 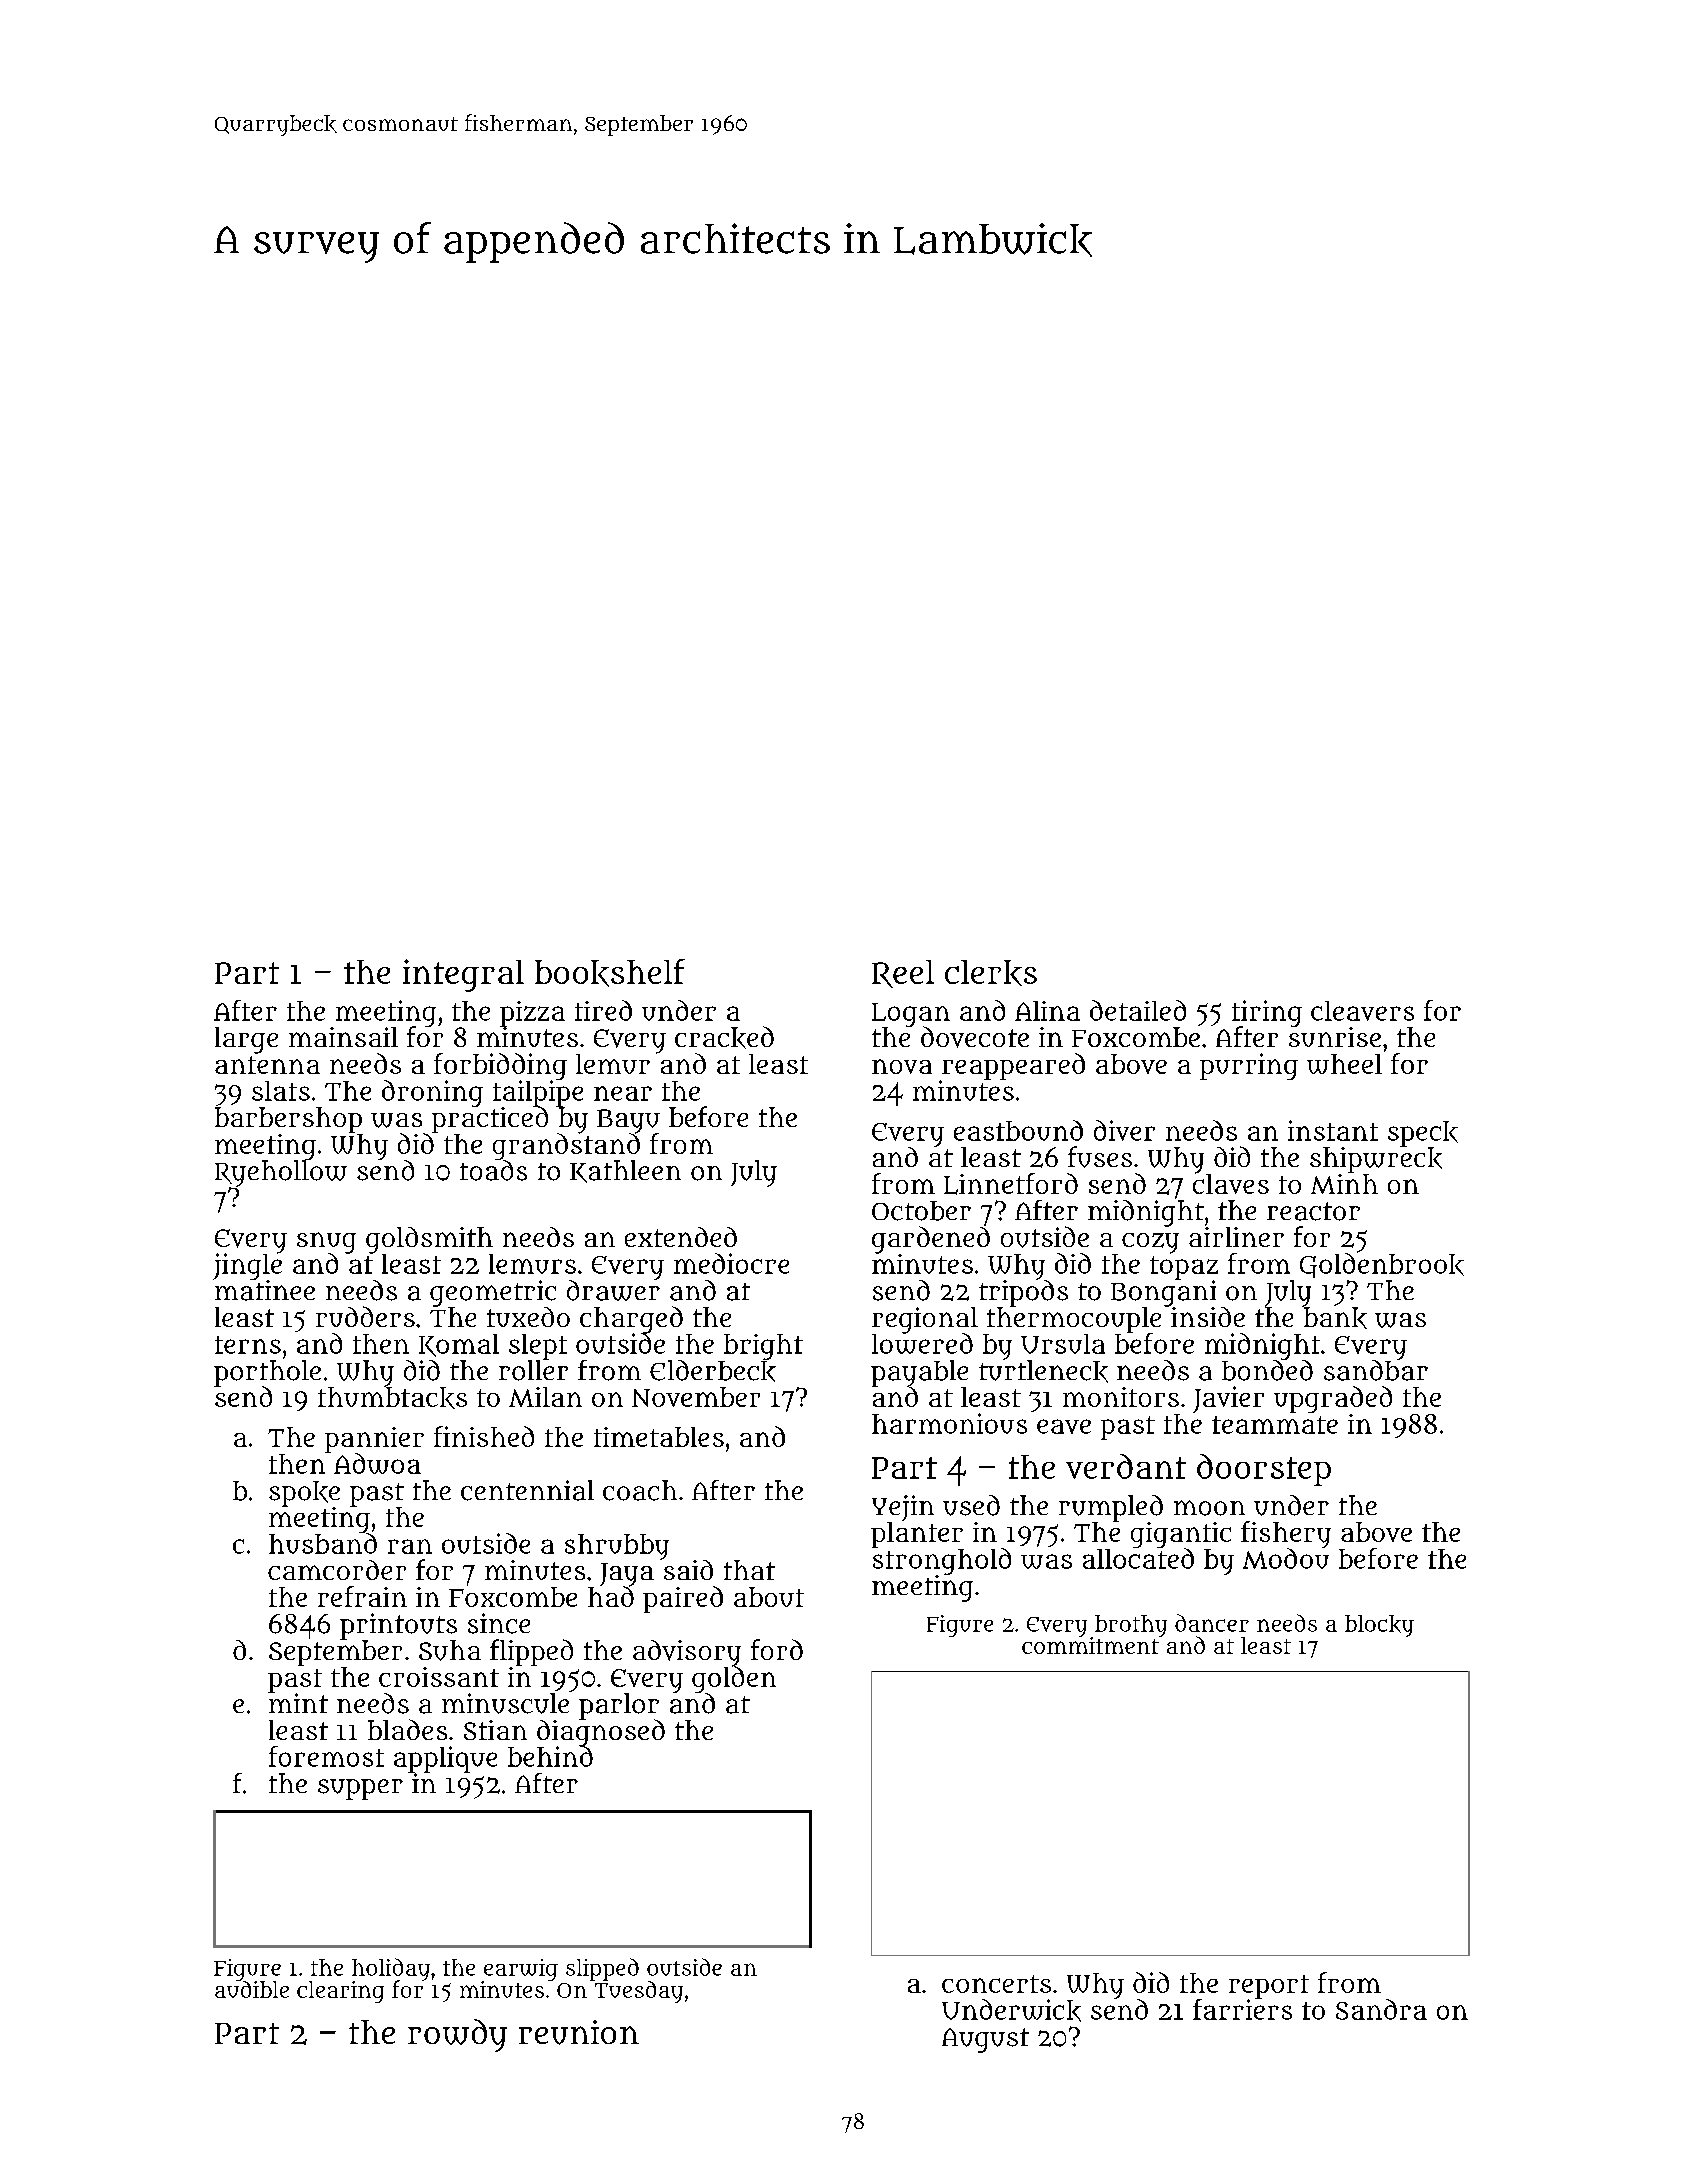 I want to click on minuscule, so click(x=505, y=1703).
